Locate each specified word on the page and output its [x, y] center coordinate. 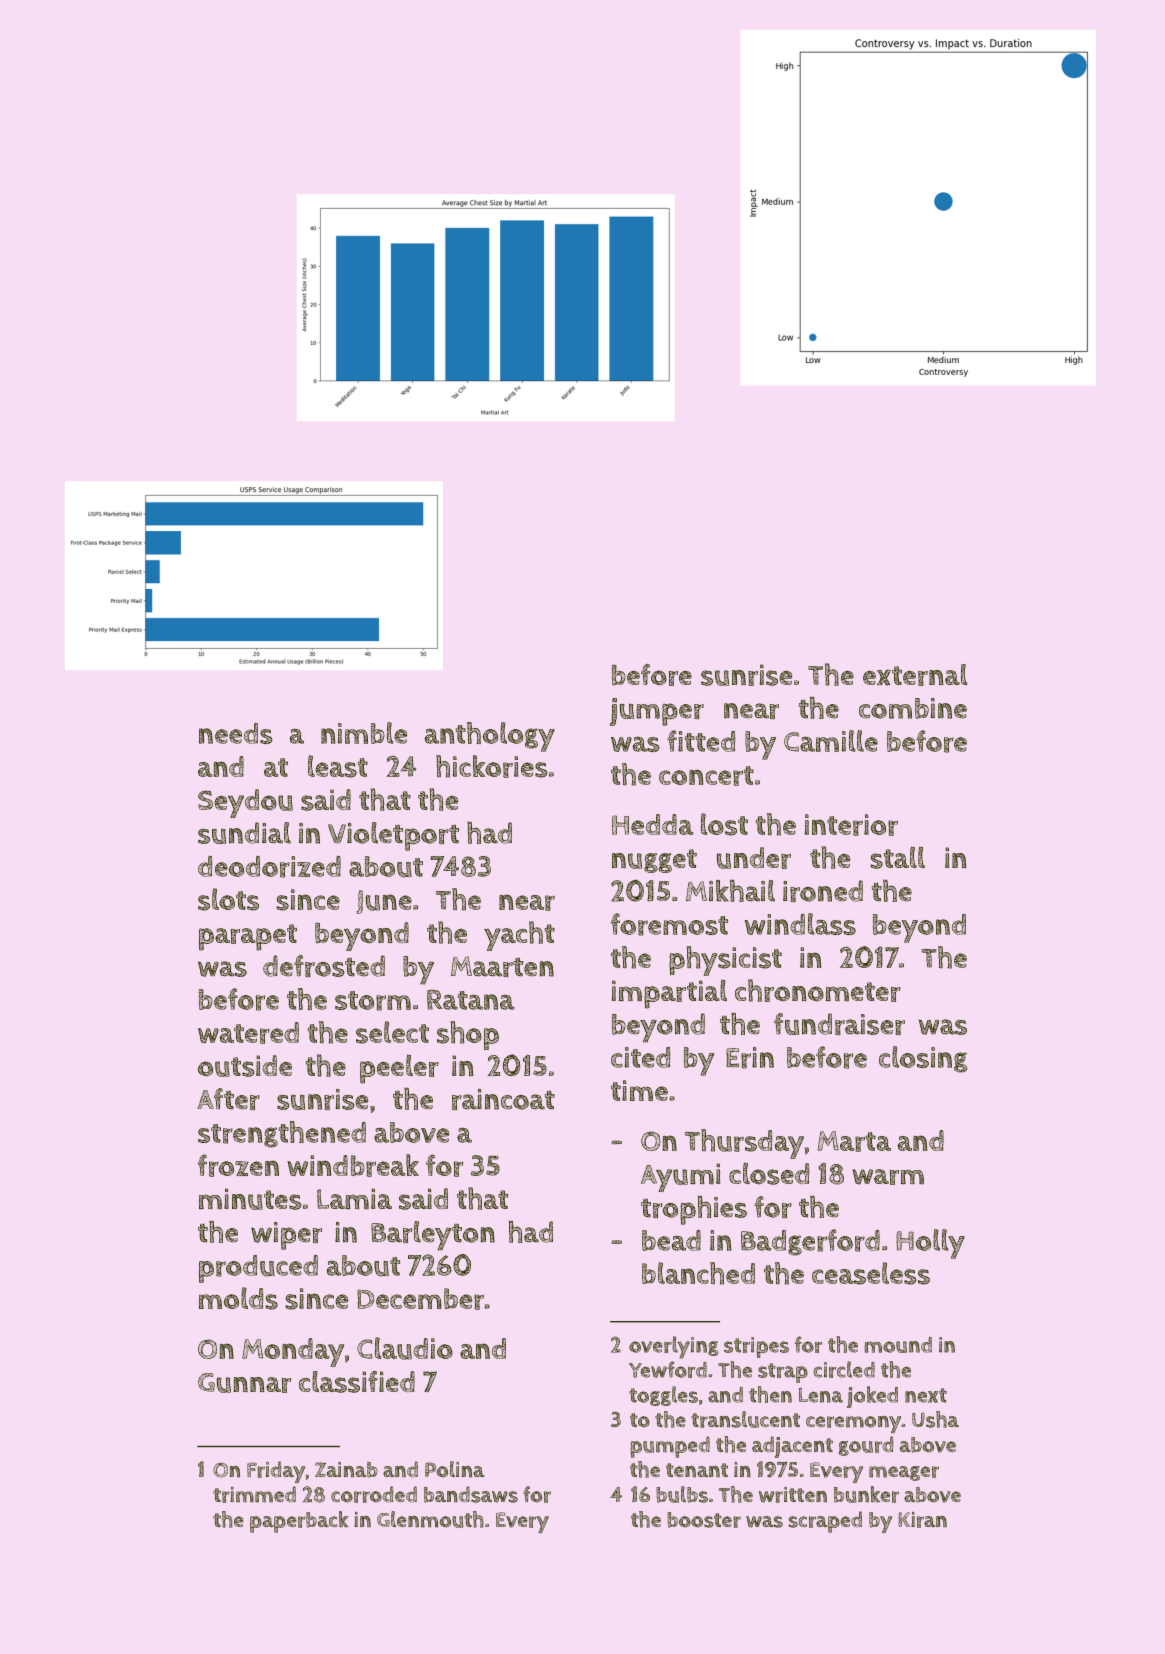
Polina [454, 1469]
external [915, 675]
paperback [299, 1522]
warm [888, 1177]
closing [923, 1059]
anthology [490, 737]
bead [671, 1240]
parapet [248, 937]
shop [468, 1035]
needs [236, 733]
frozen [238, 1165]
